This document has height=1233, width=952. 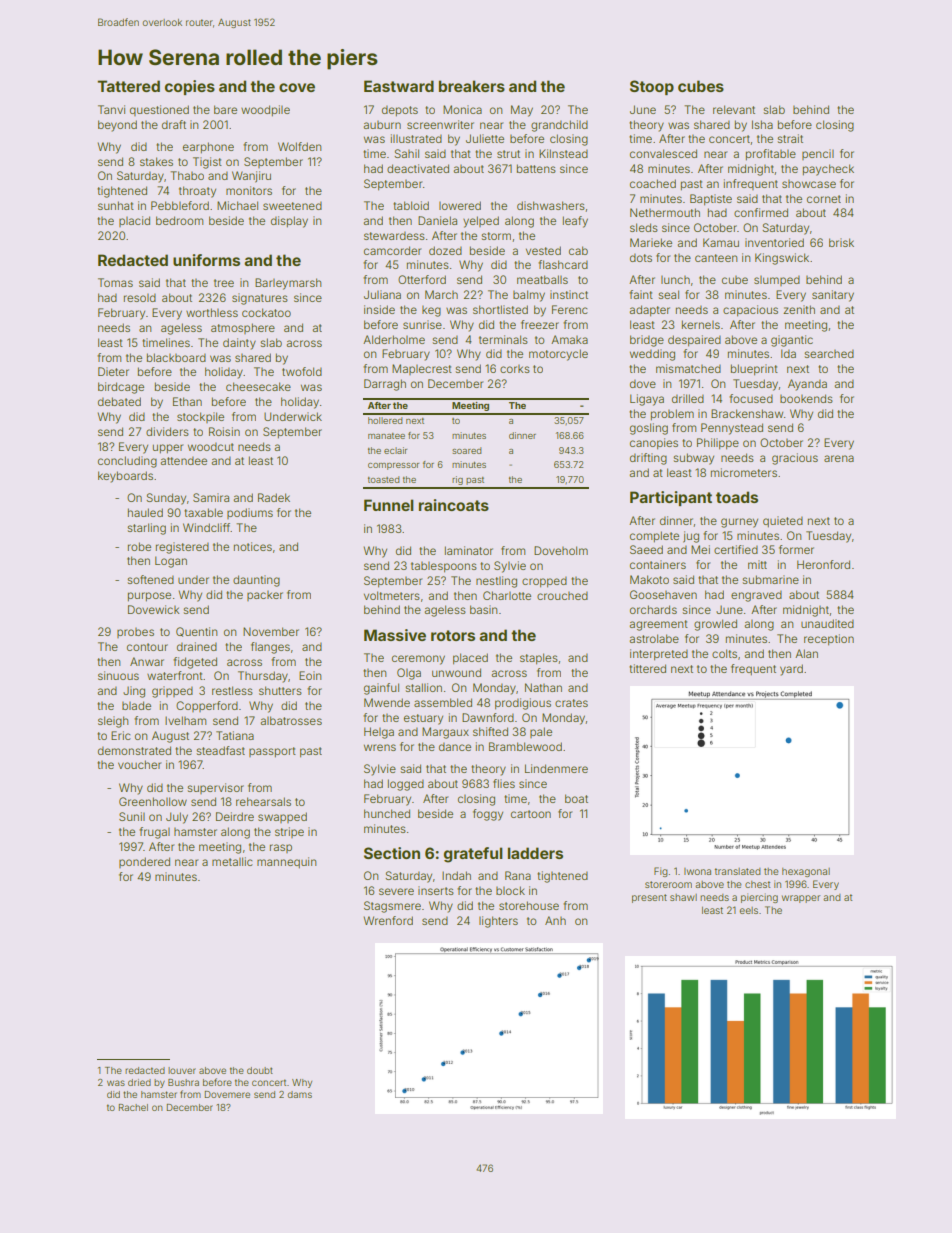 What do you see at coordinates (472, 86) in the document?
I see `breakers` at bounding box center [472, 86].
